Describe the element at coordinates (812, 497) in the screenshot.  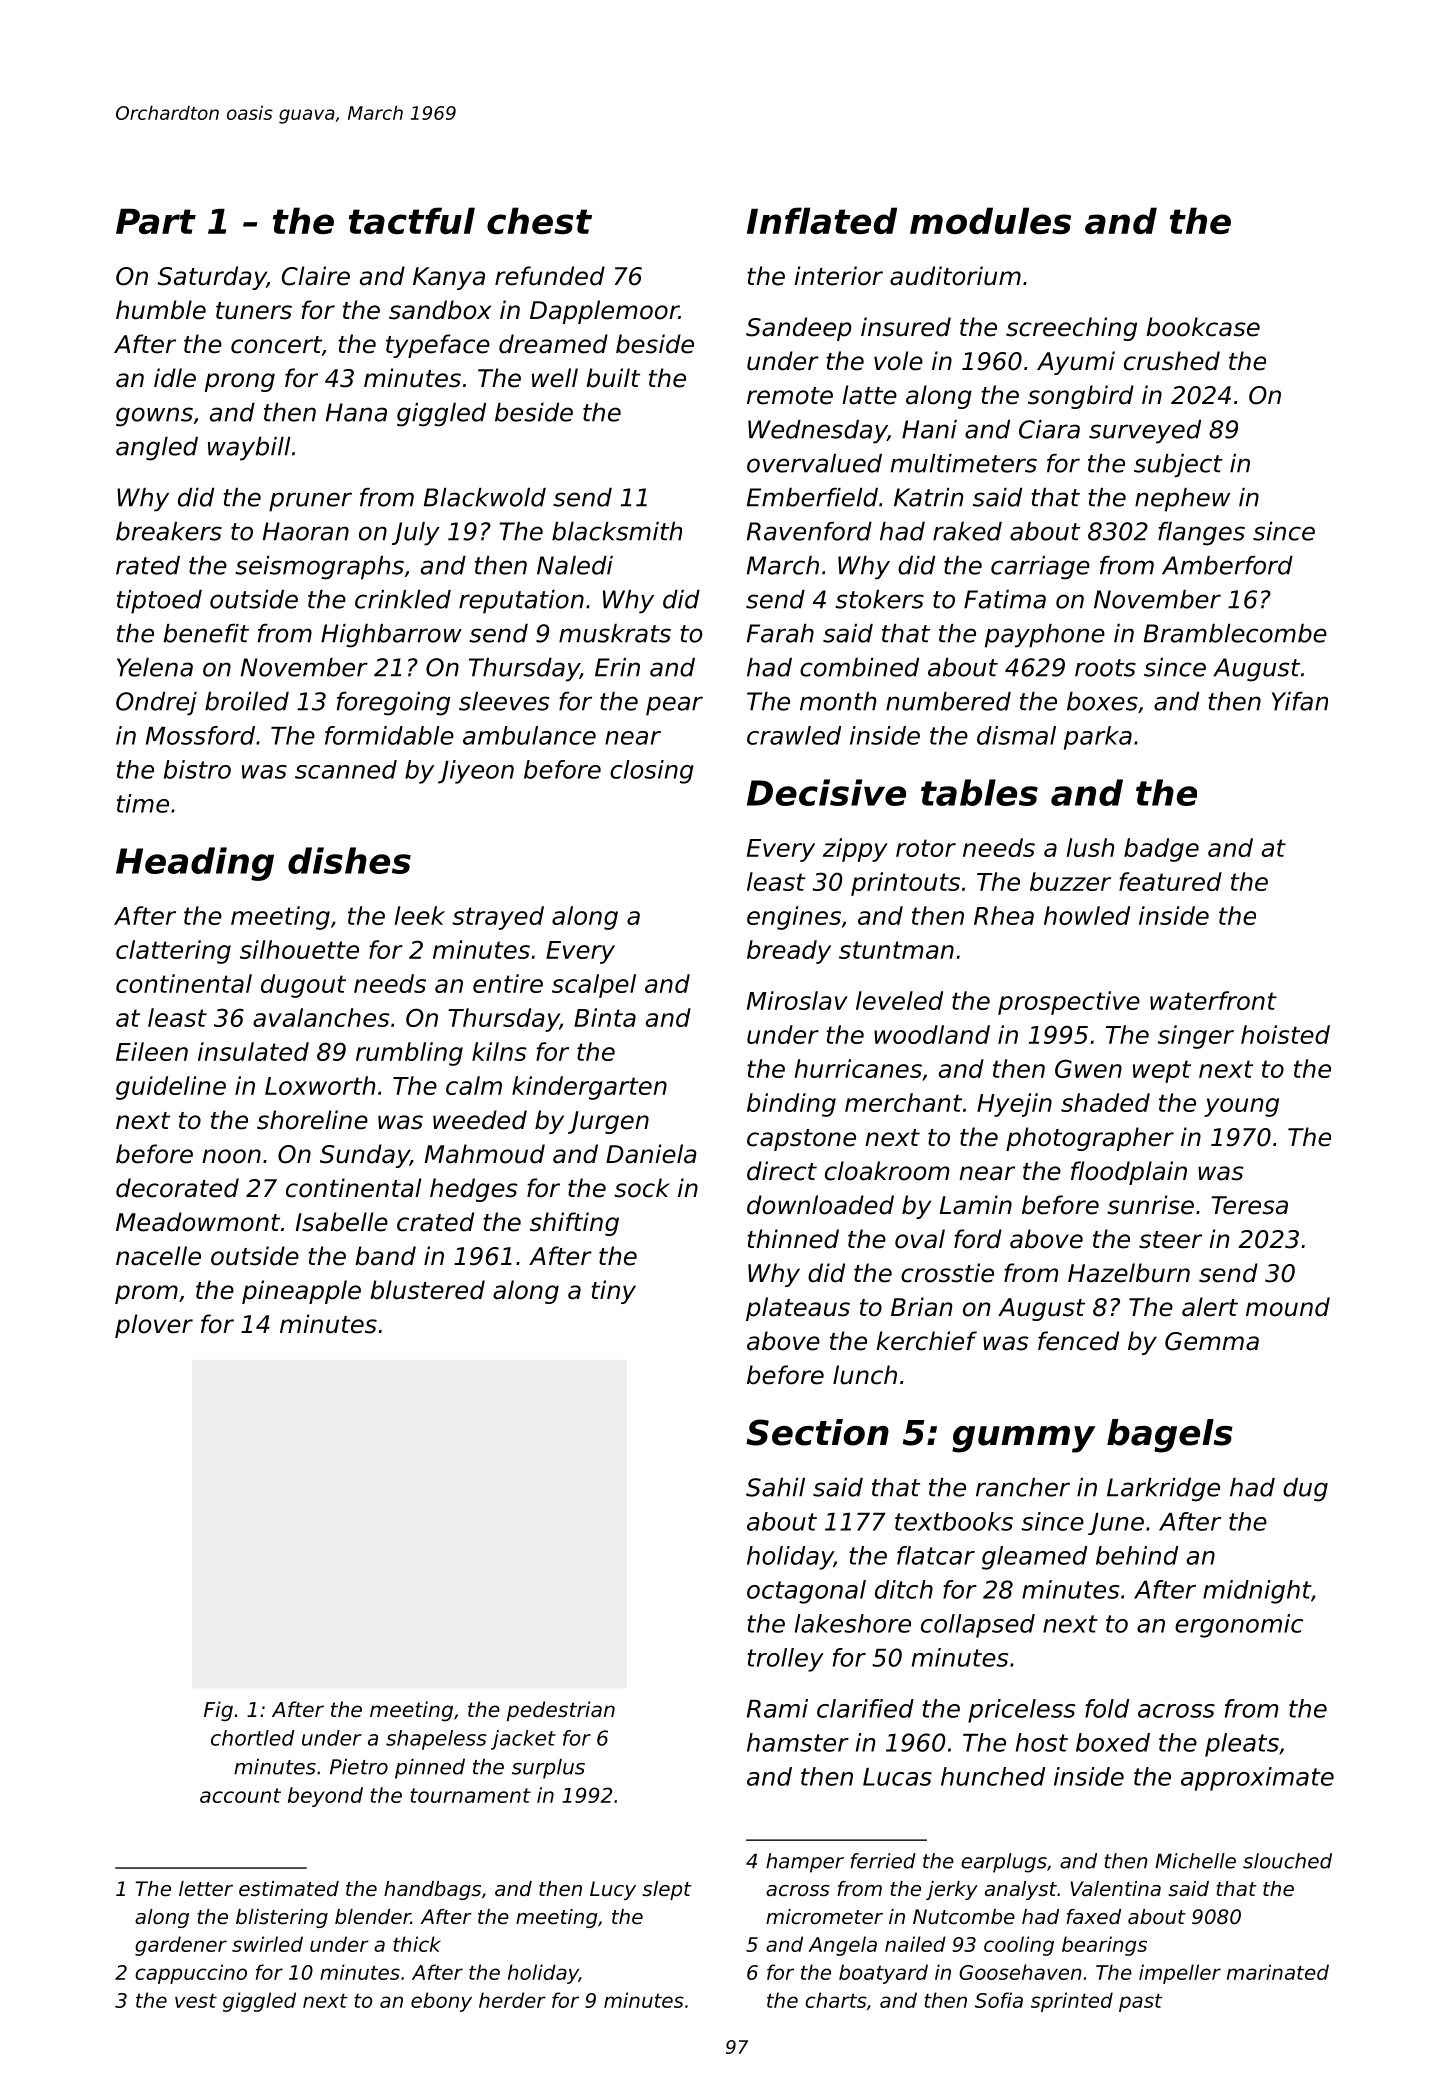
I see `Emberfield` at that location.
